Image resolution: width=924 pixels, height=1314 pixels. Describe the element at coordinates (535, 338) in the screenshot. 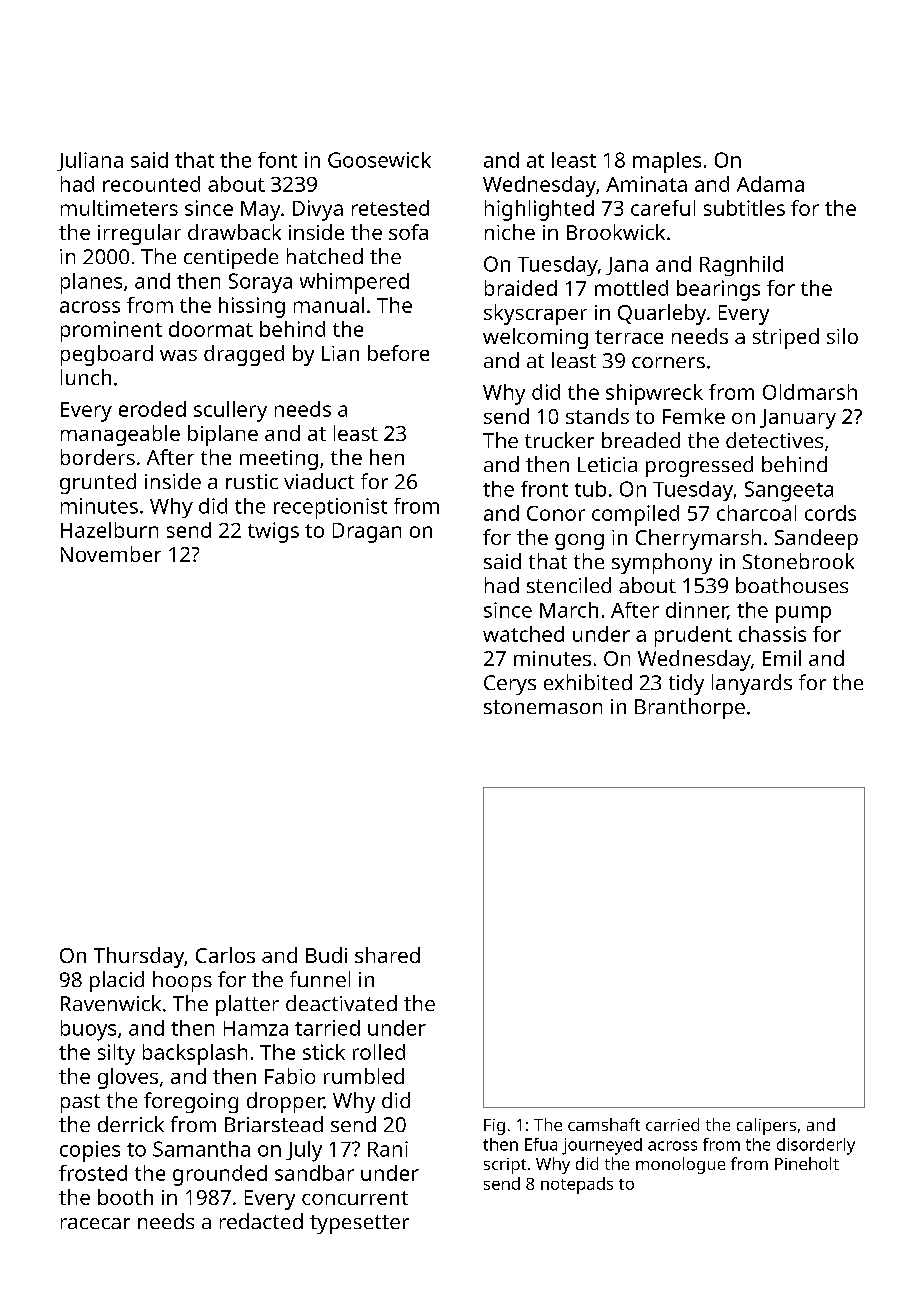

I see `welcoming` at that location.
